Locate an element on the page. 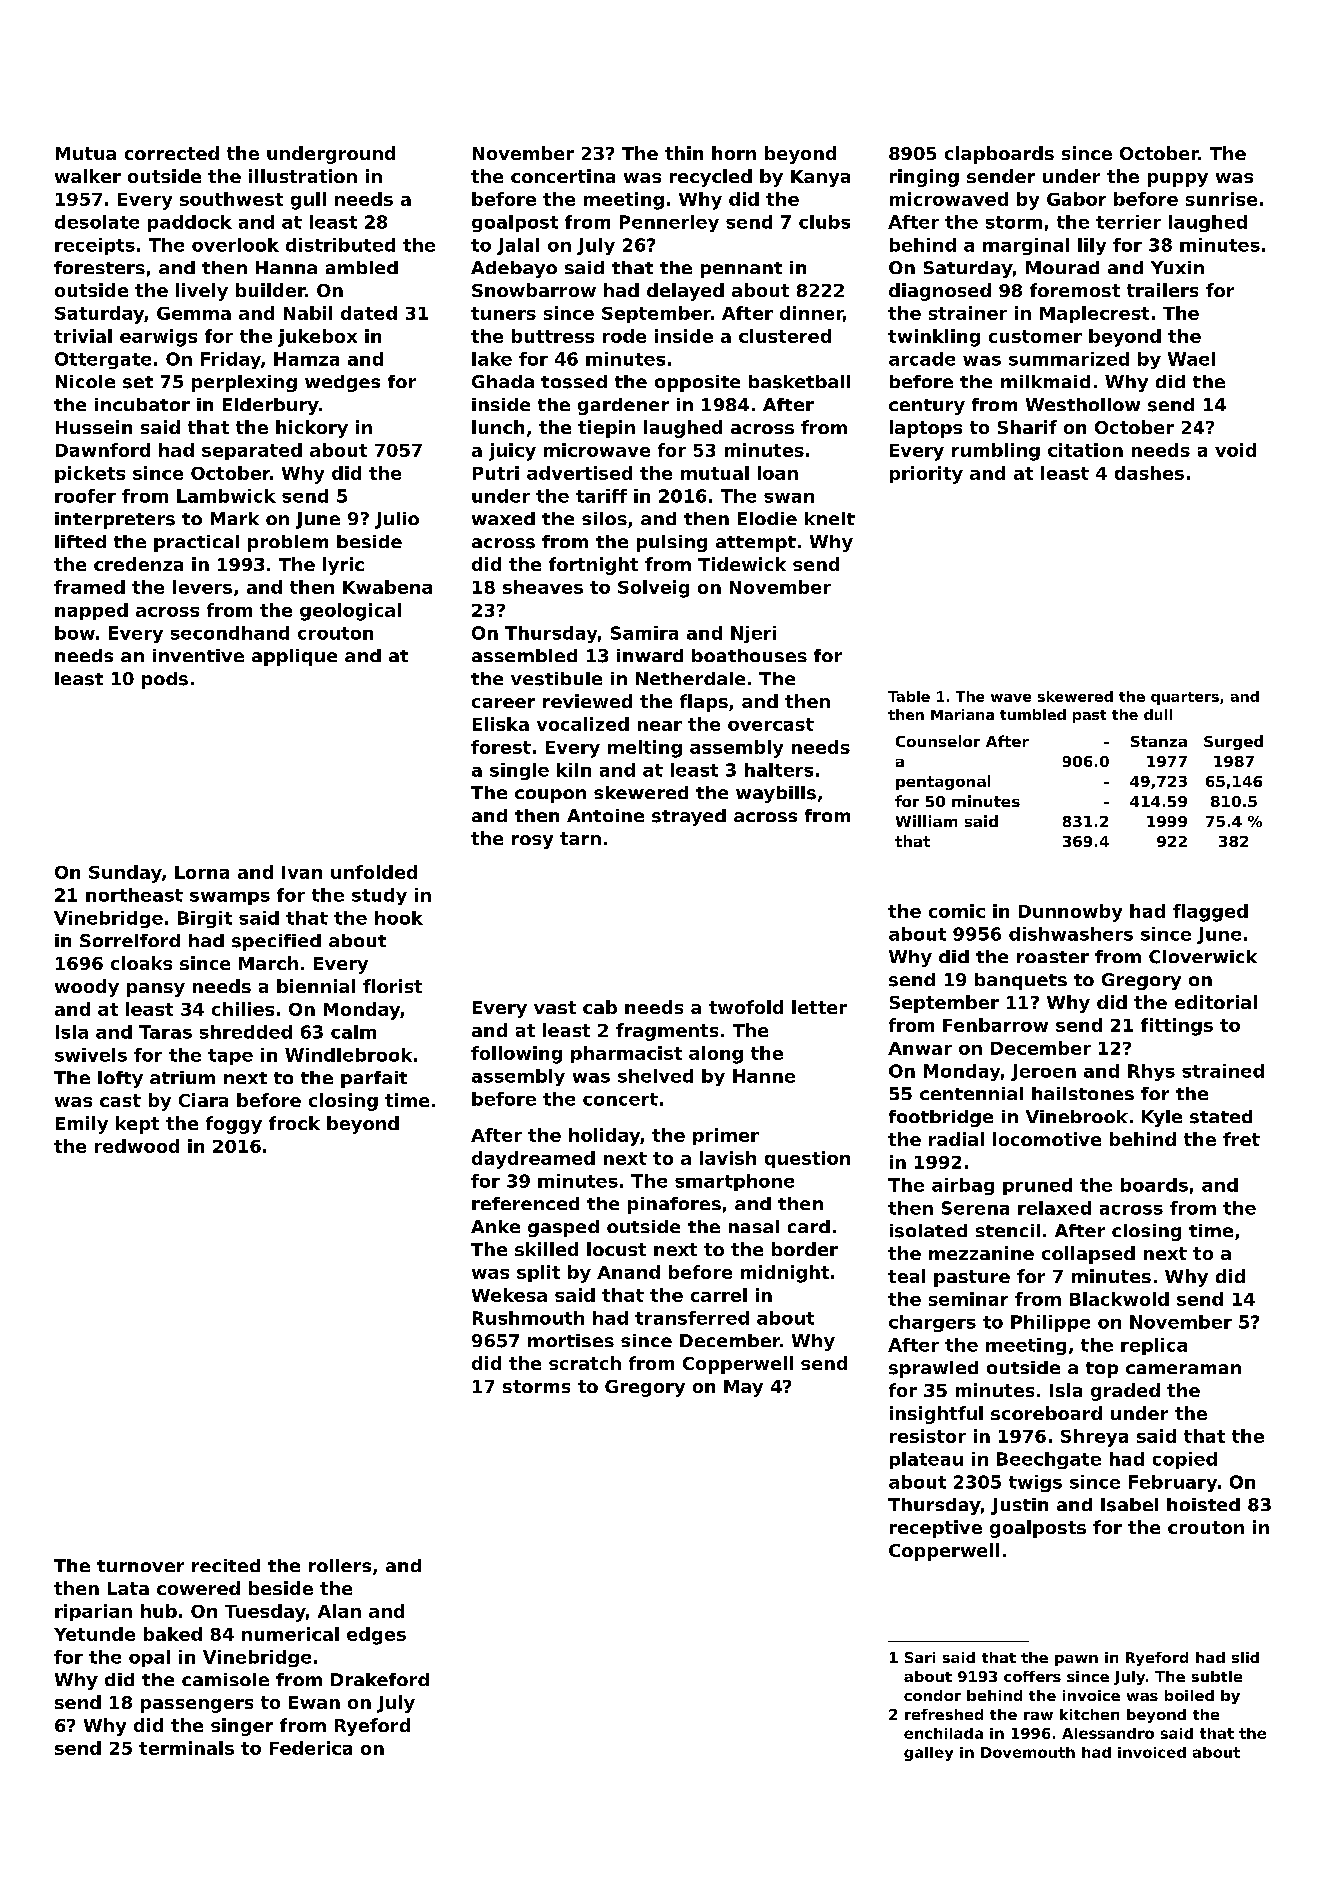 This document has height=1877, width=1327. gasped is located at coordinates (563, 1228).
